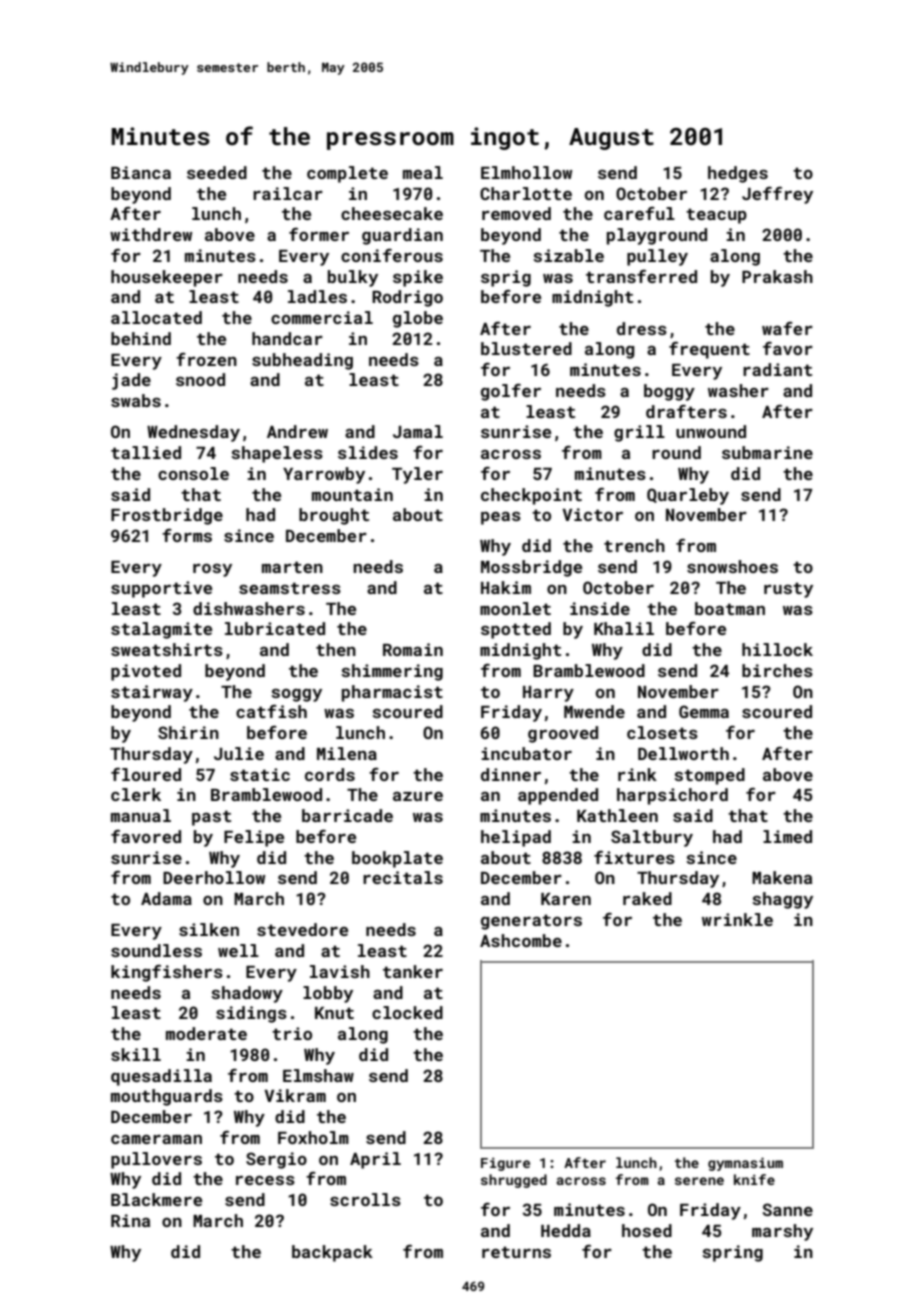 The width and height of the screenshot is (924, 1314). What do you see at coordinates (516, 1252) in the screenshot?
I see `returns` at bounding box center [516, 1252].
